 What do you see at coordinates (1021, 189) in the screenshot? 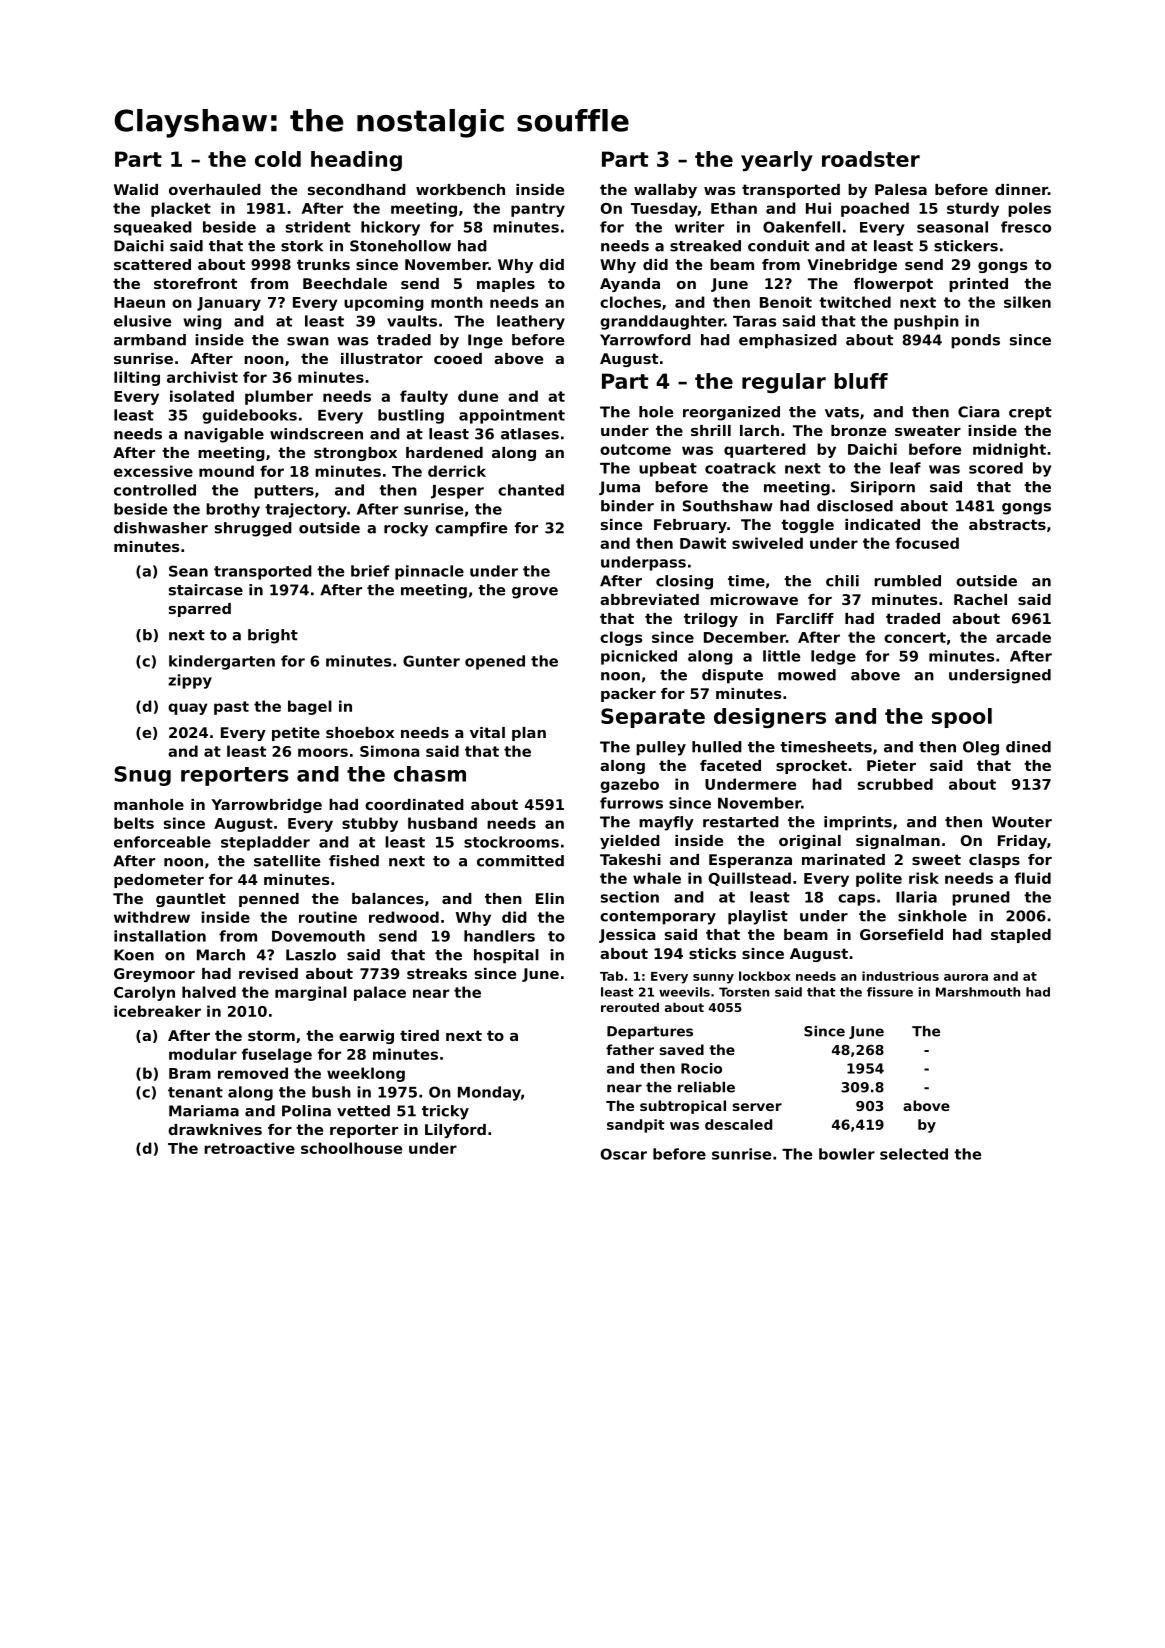
I see `dinner` at bounding box center [1021, 189].
